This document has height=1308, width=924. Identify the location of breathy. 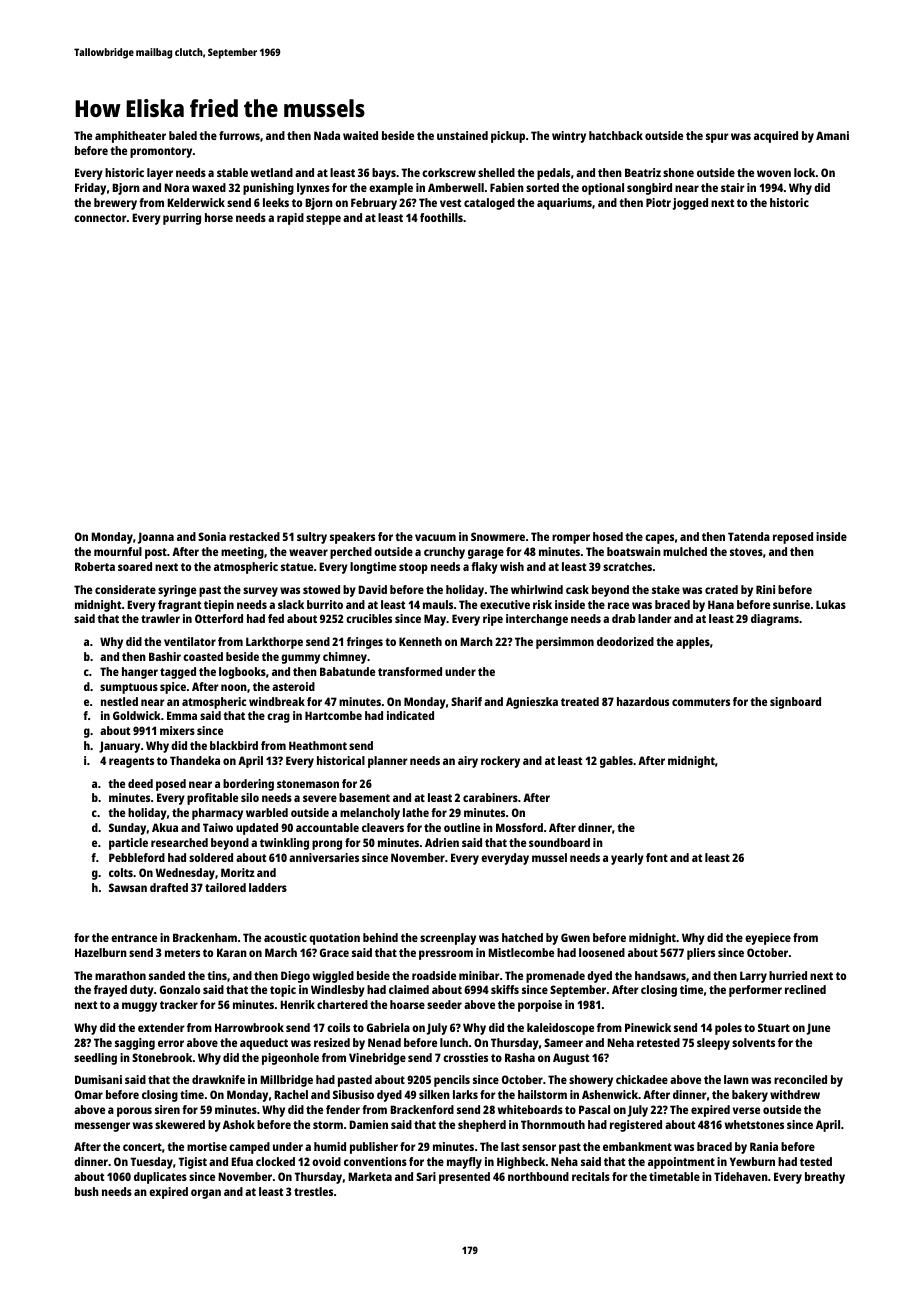
(825, 1178).
